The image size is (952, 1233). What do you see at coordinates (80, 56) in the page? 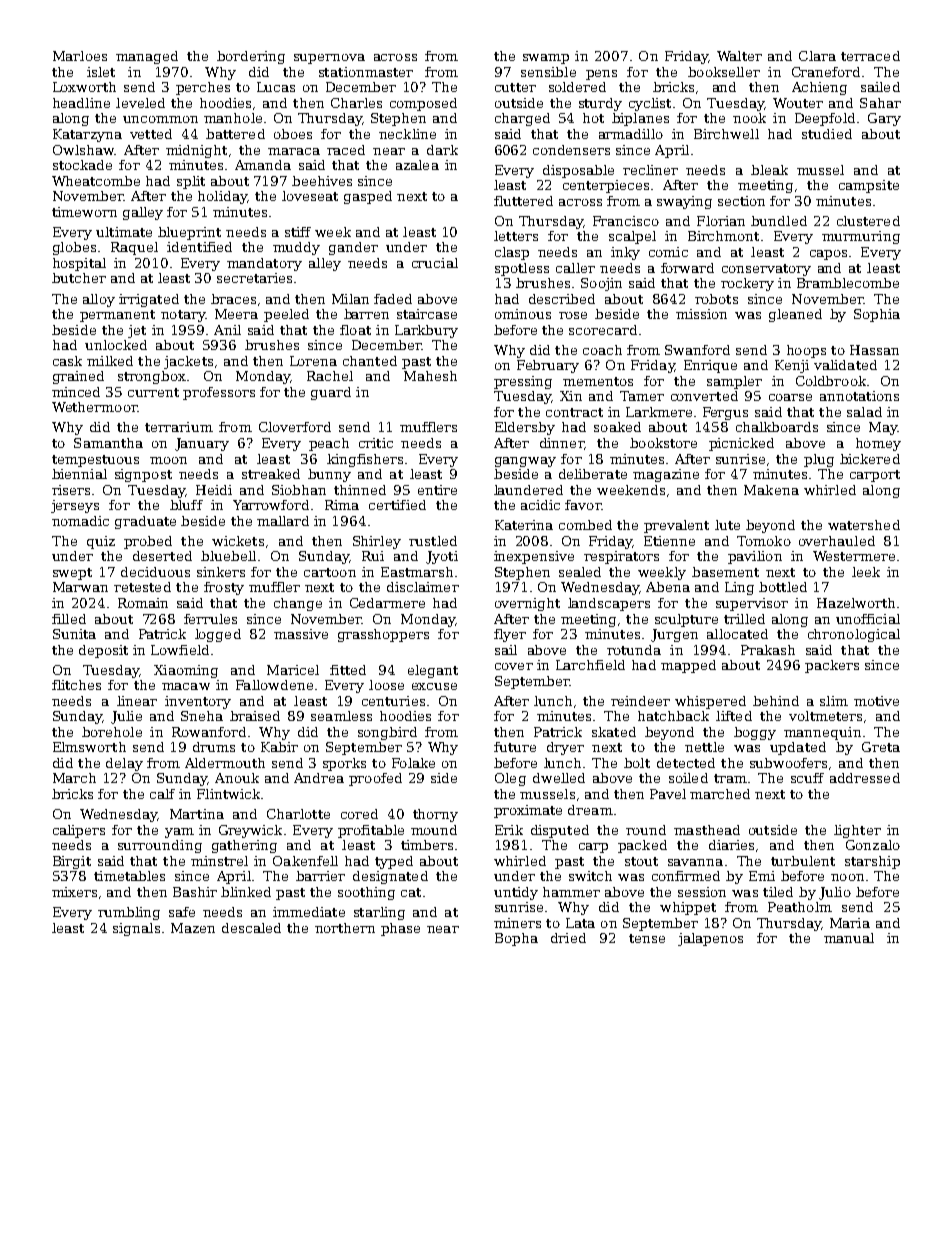
I see `Marloes` at bounding box center [80, 56].
